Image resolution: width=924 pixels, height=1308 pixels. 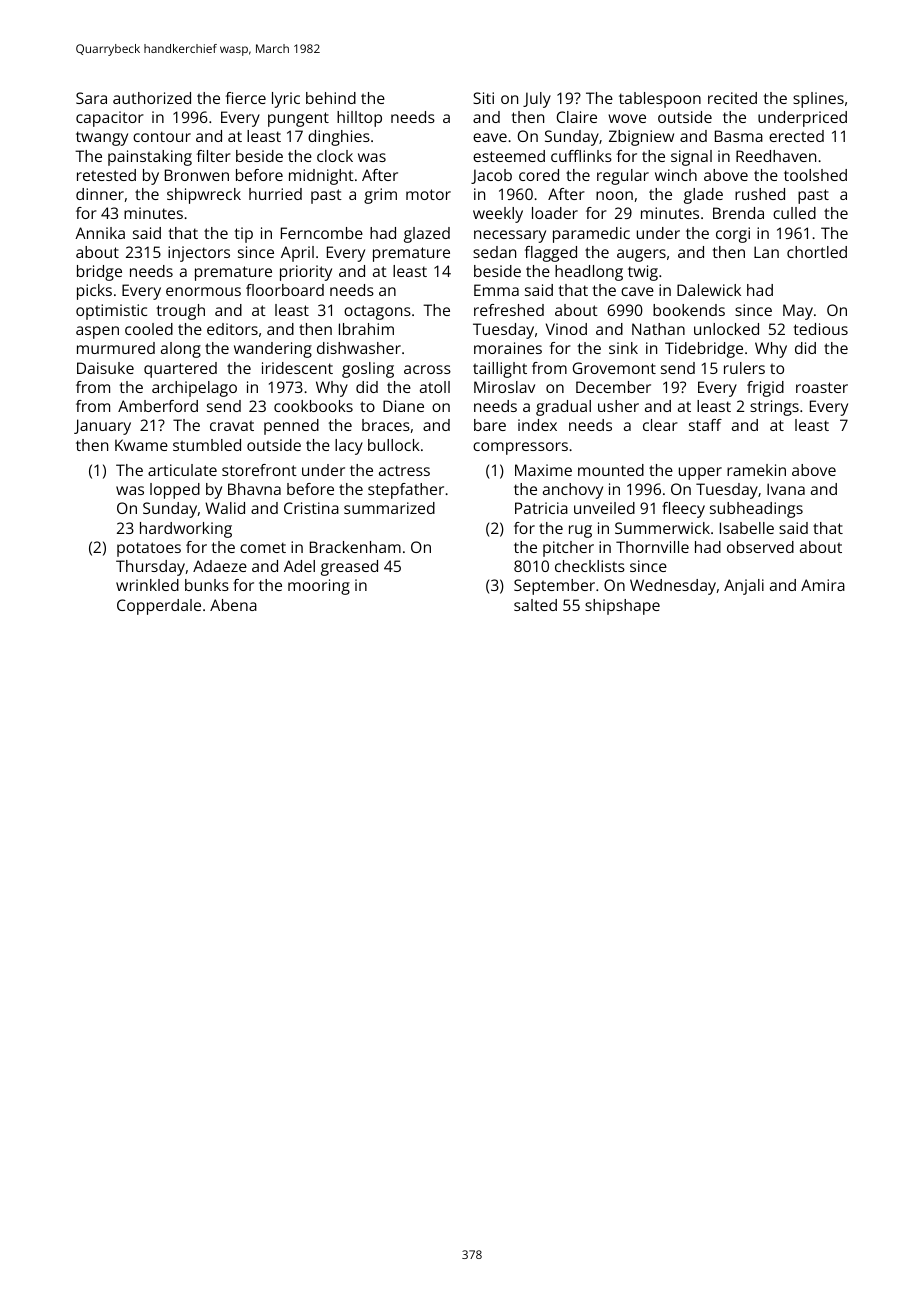 What do you see at coordinates (152, 98) in the screenshot?
I see `authorized` at bounding box center [152, 98].
